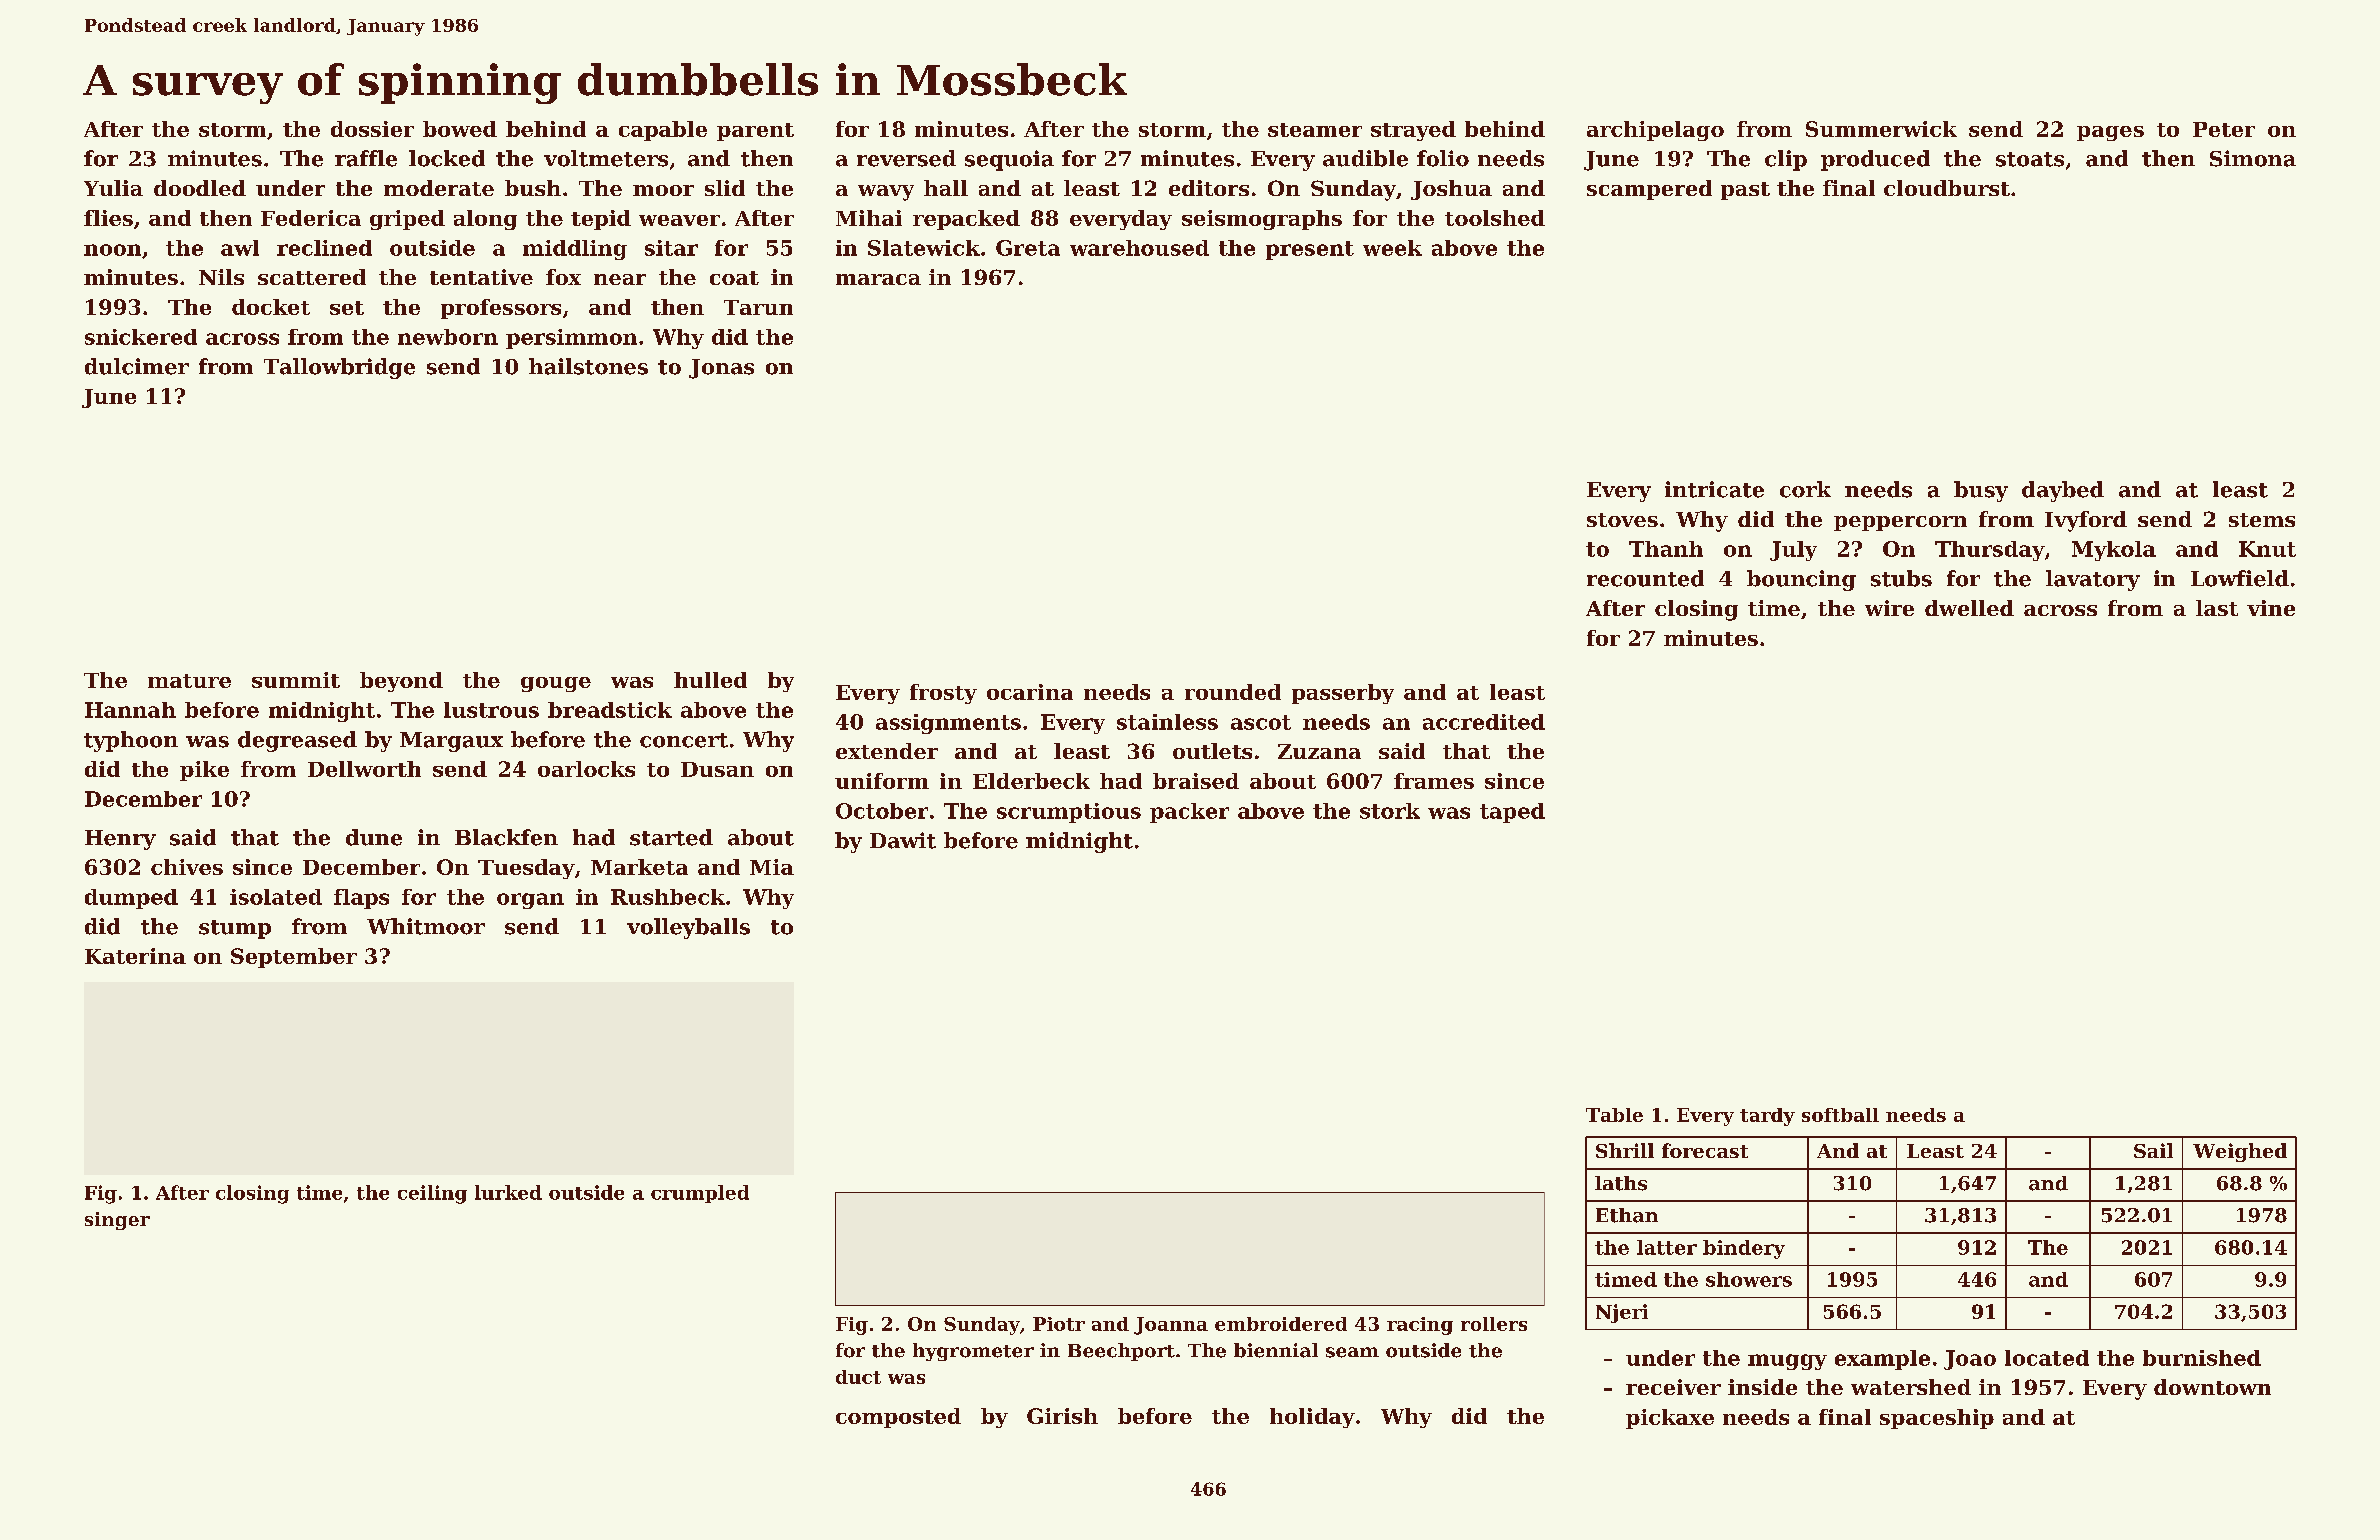 Image resolution: width=2380 pixels, height=1540 pixels. Describe the element at coordinates (688, 928) in the screenshot. I see `volleyballs` at that location.
